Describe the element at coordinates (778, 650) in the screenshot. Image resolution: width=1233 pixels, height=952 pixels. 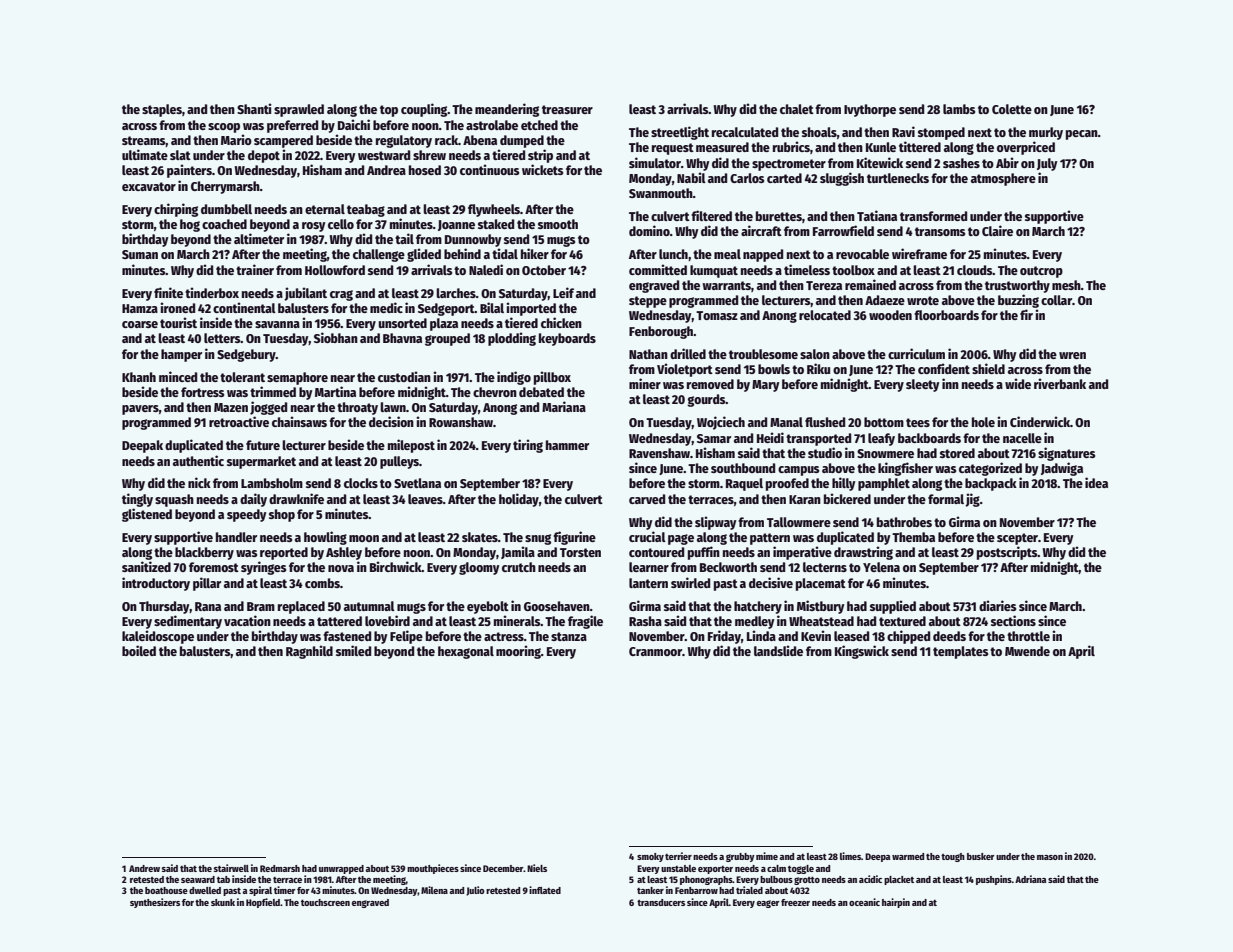
I see `landslide` at that location.
